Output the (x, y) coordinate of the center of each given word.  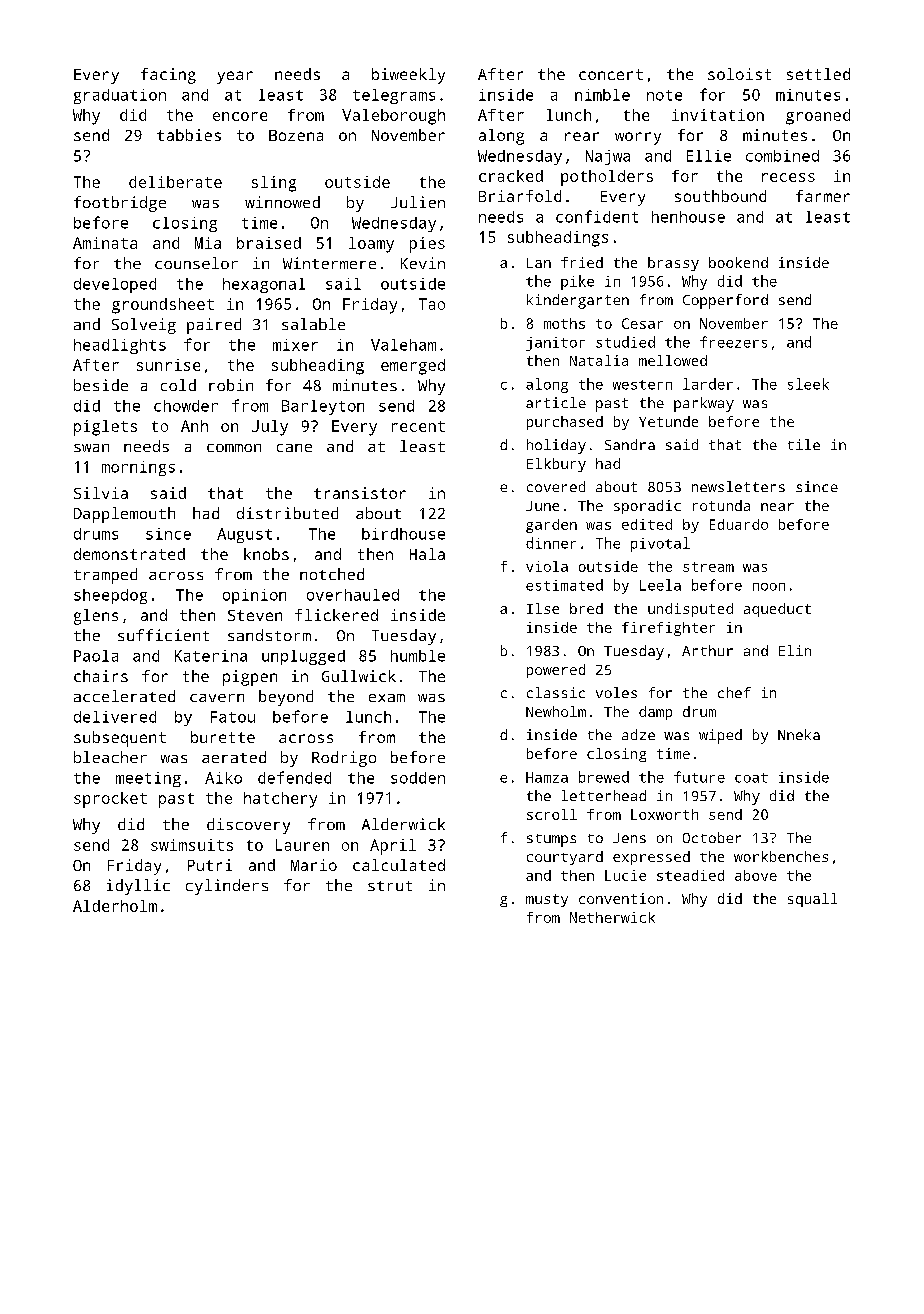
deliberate (175, 182)
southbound (720, 196)
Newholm (556, 711)
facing (168, 76)
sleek (808, 384)
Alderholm (115, 906)
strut (390, 886)
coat (751, 778)
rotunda (721, 505)
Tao (432, 304)
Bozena (296, 135)
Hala (427, 554)
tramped (105, 576)
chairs (101, 676)
